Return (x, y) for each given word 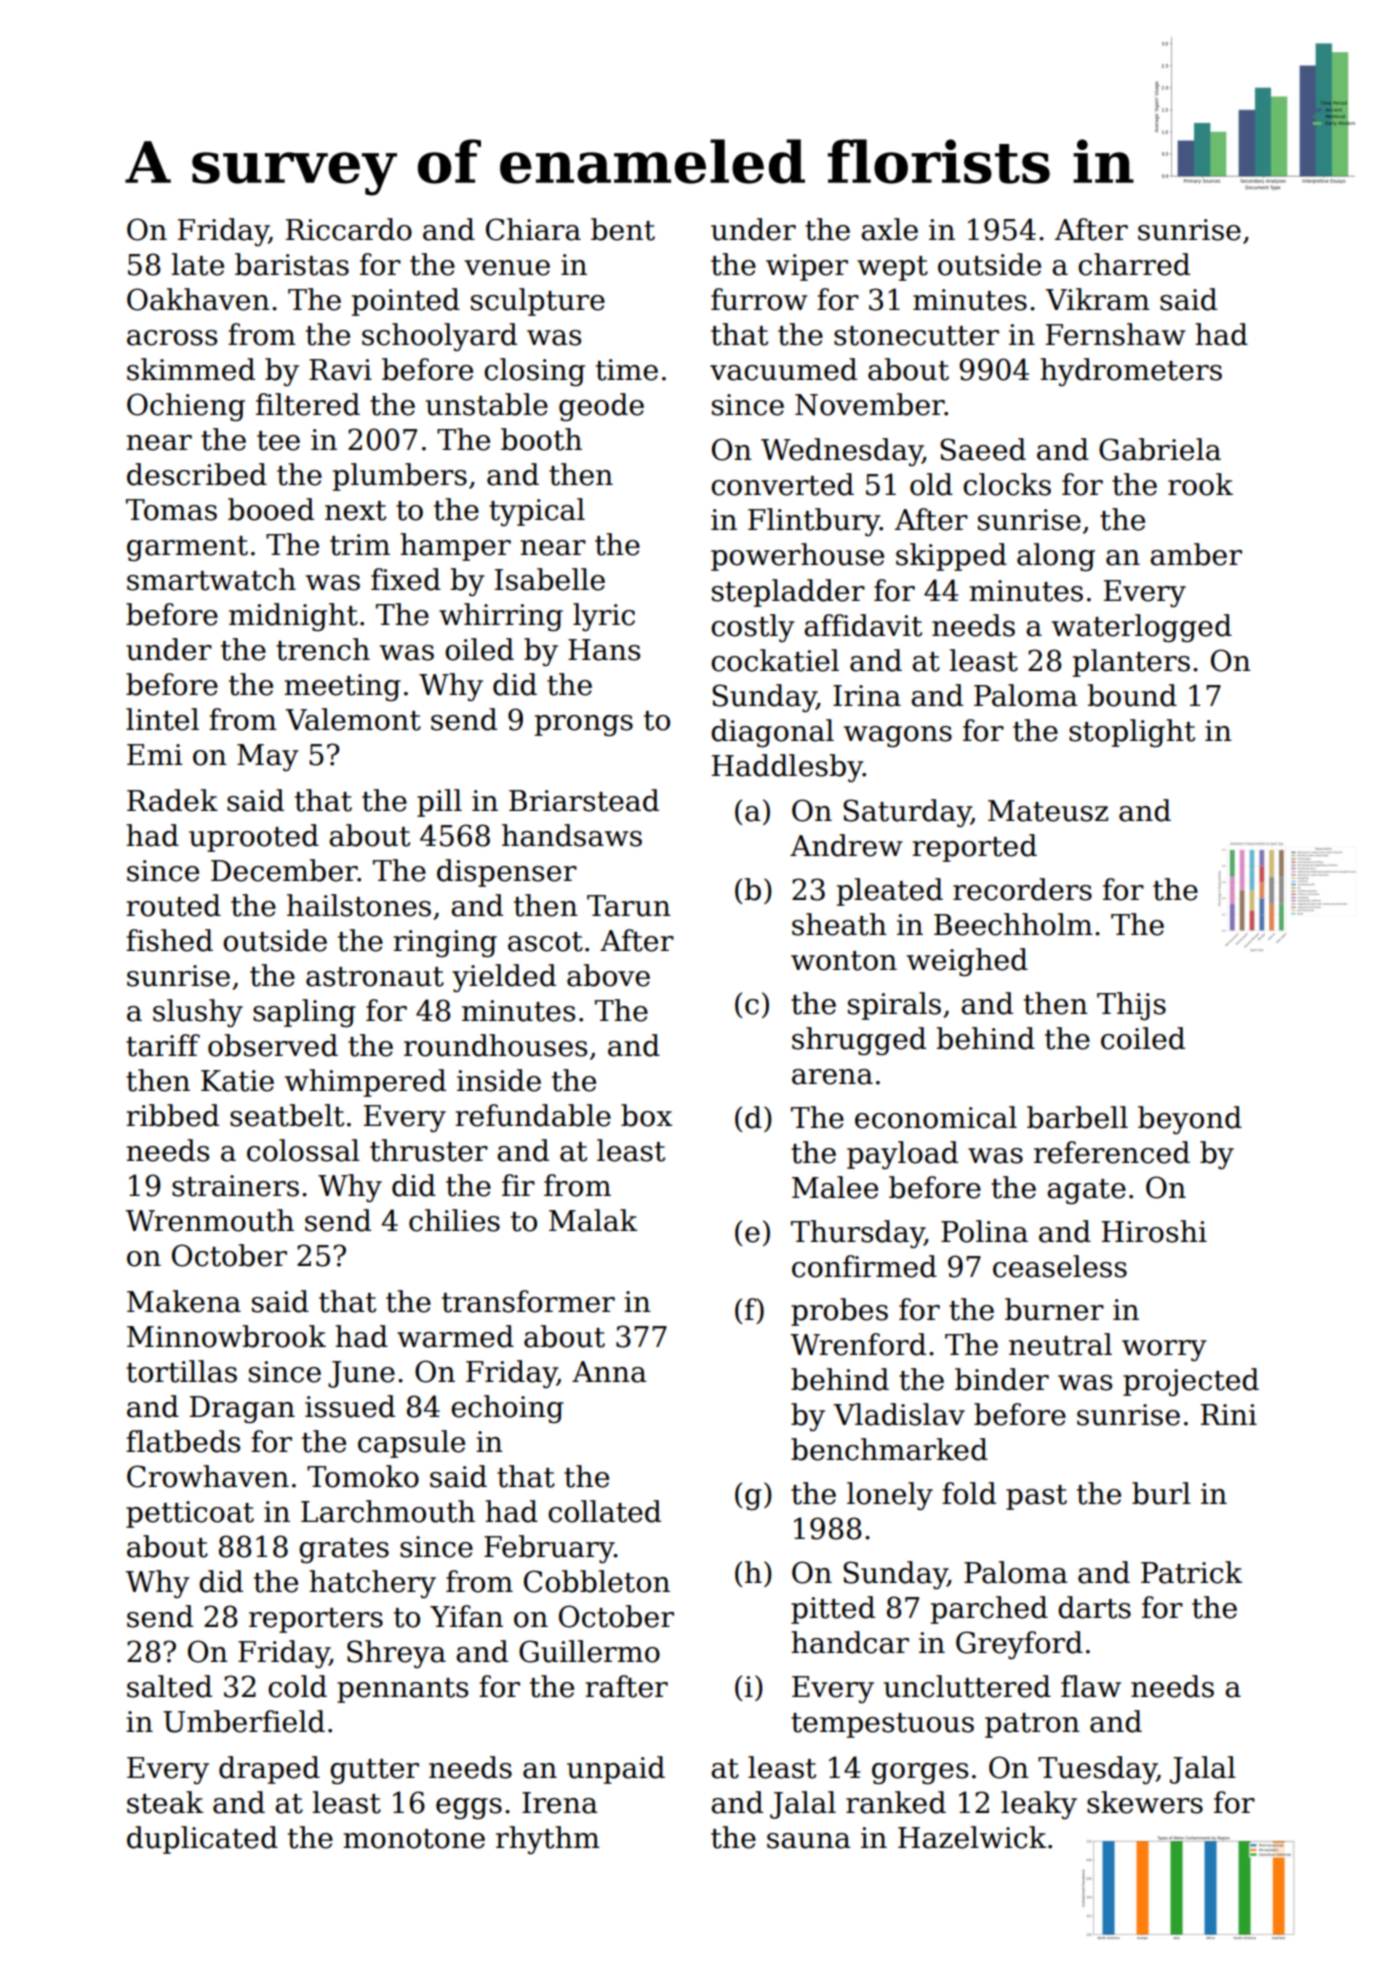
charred (1134, 264)
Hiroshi (1154, 1231)
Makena (184, 1301)
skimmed (191, 369)
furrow (759, 299)
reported (974, 848)
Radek (172, 800)
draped (269, 1770)
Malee (835, 1187)
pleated (890, 892)
